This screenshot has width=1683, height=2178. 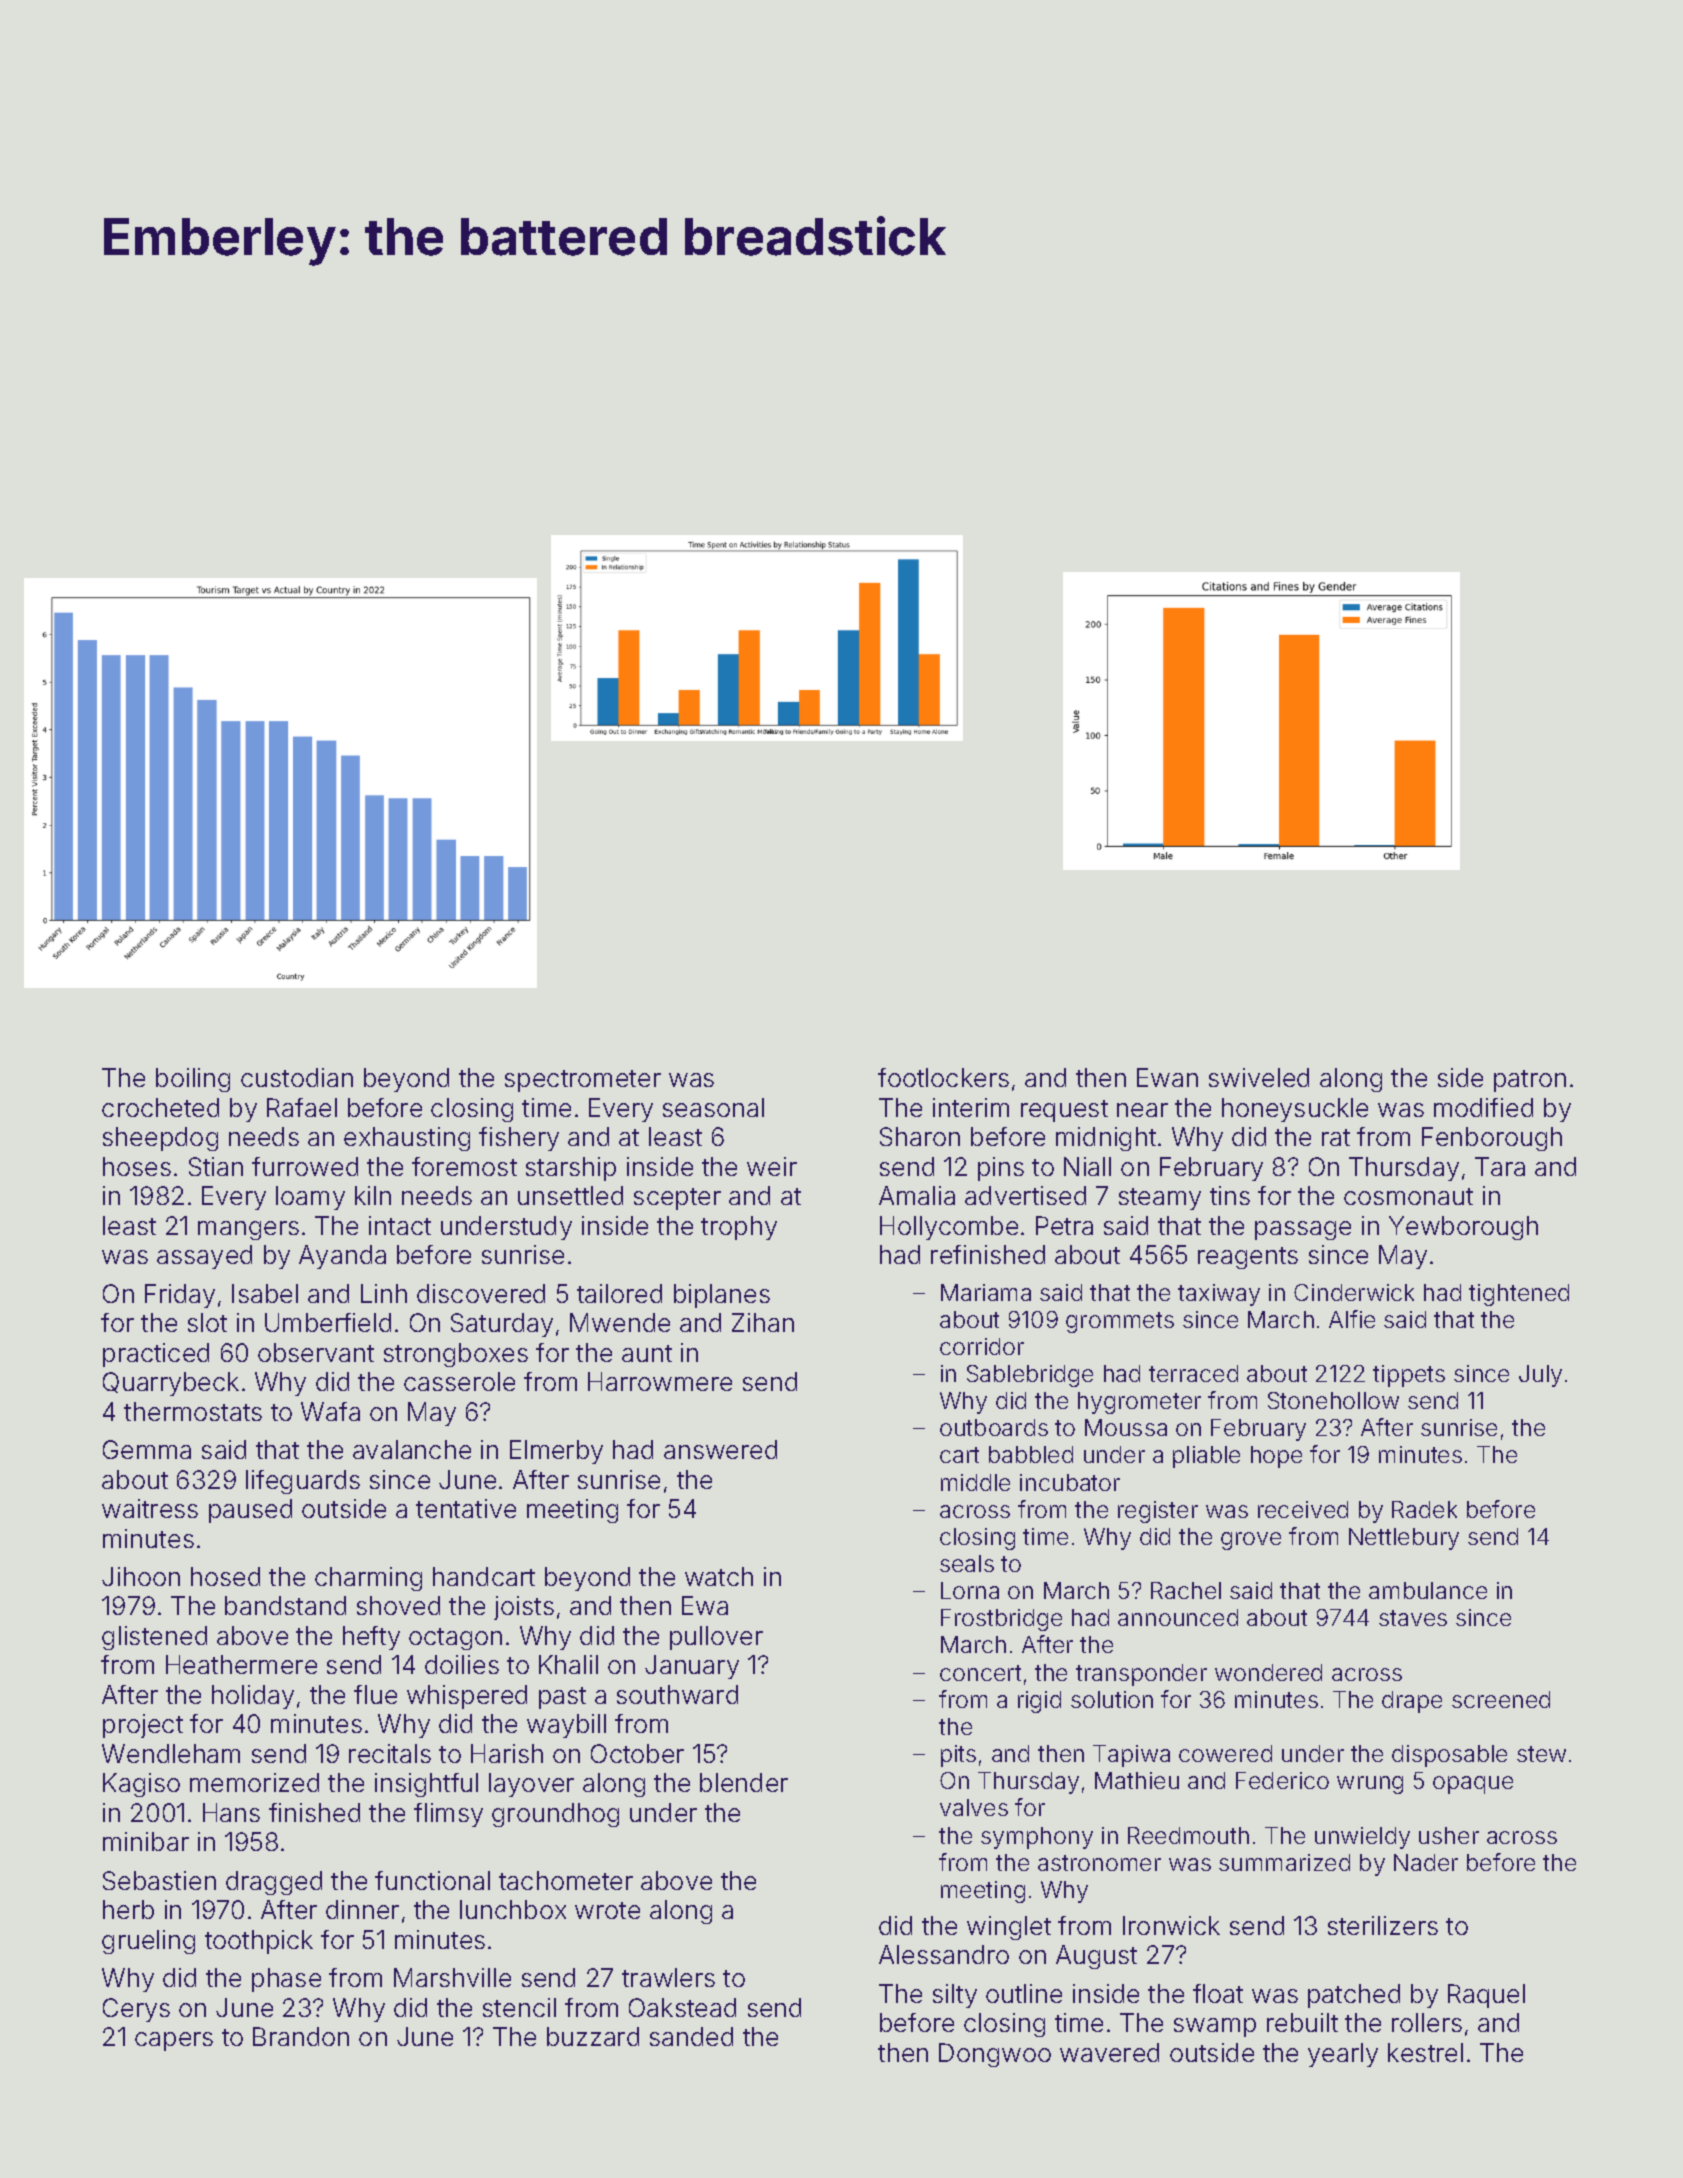 What do you see at coordinates (141, 1576) in the screenshot?
I see `Jihoon` at bounding box center [141, 1576].
